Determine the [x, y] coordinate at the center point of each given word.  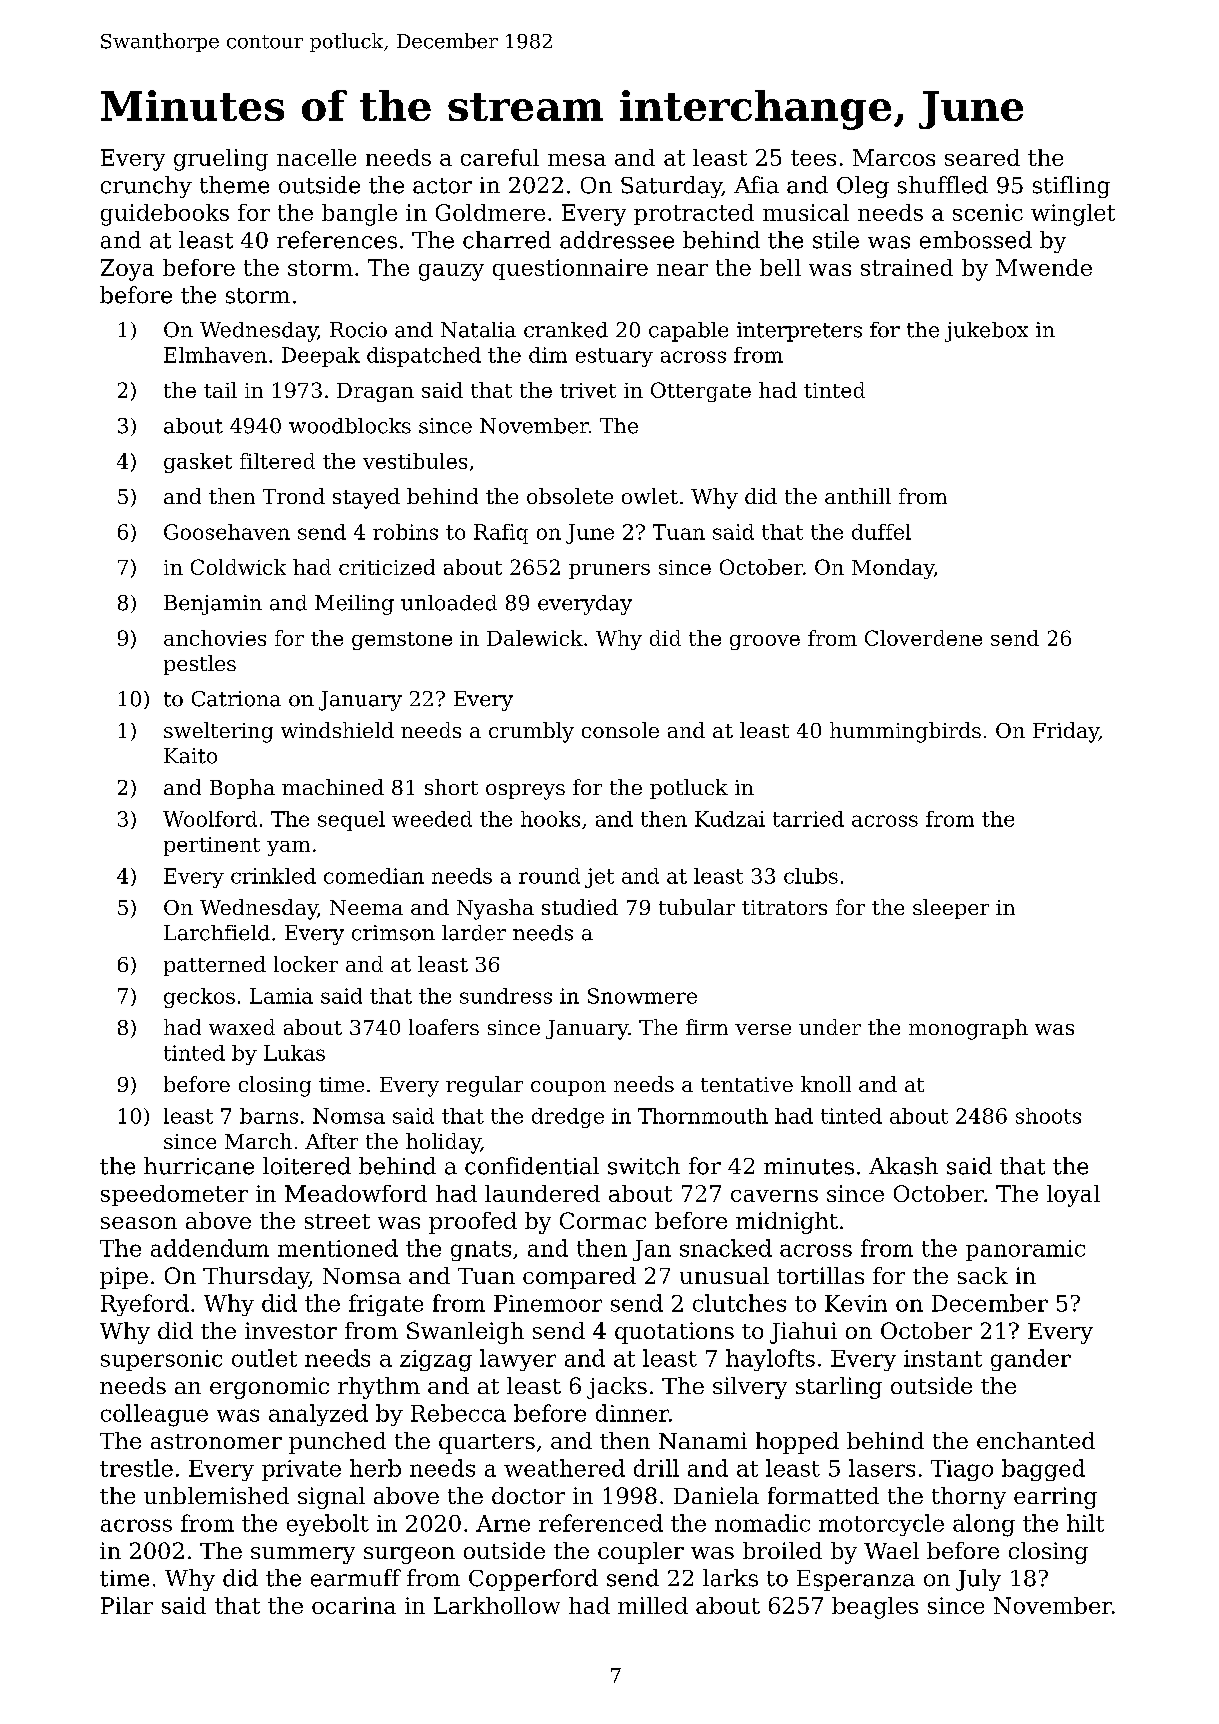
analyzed [318, 1415]
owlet [650, 496]
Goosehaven [227, 532]
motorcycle [881, 1525]
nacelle [316, 157]
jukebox [986, 332]
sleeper [951, 909]
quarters [487, 1444]
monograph [968, 1029]
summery [303, 1555]
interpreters [799, 332]
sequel [351, 821]
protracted [694, 214]
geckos [199, 998]
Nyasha [495, 909]
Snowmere [642, 996]
